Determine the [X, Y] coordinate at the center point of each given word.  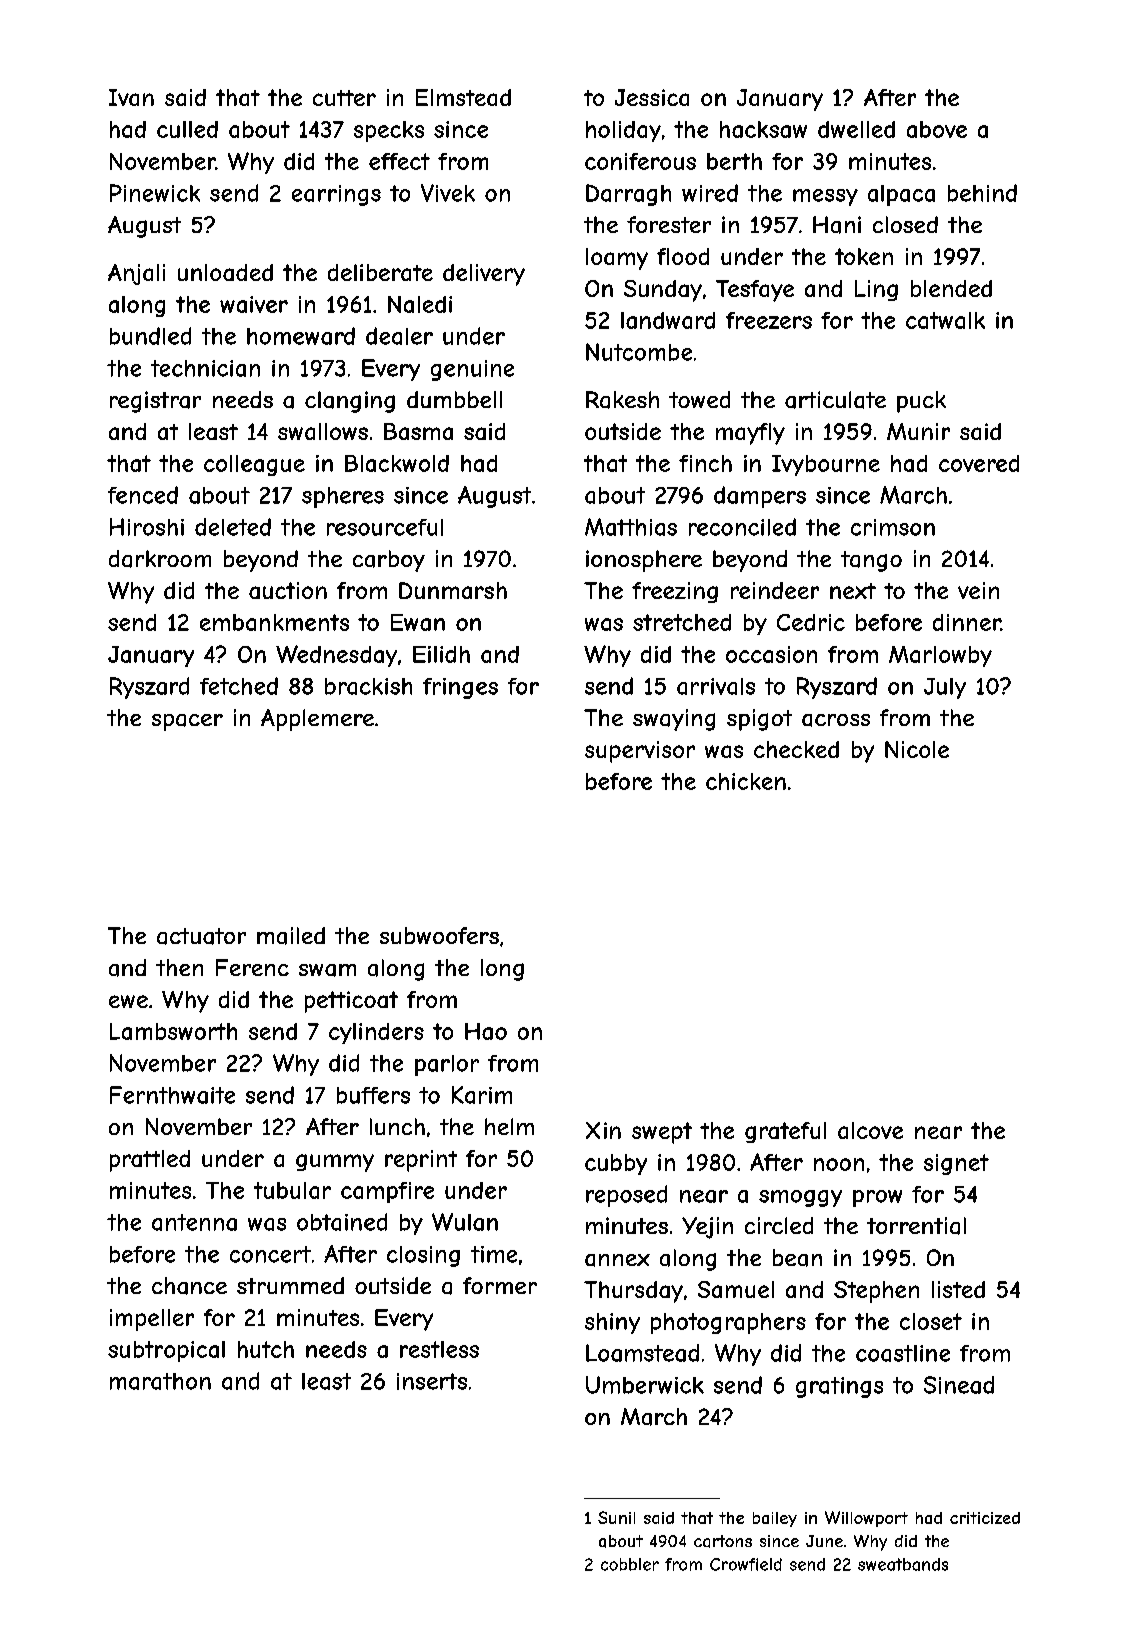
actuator [201, 936]
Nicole [917, 749]
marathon [160, 1381]
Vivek [448, 193]
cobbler [630, 1564]
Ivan [131, 97]
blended [951, 288]
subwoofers [439, 935]
